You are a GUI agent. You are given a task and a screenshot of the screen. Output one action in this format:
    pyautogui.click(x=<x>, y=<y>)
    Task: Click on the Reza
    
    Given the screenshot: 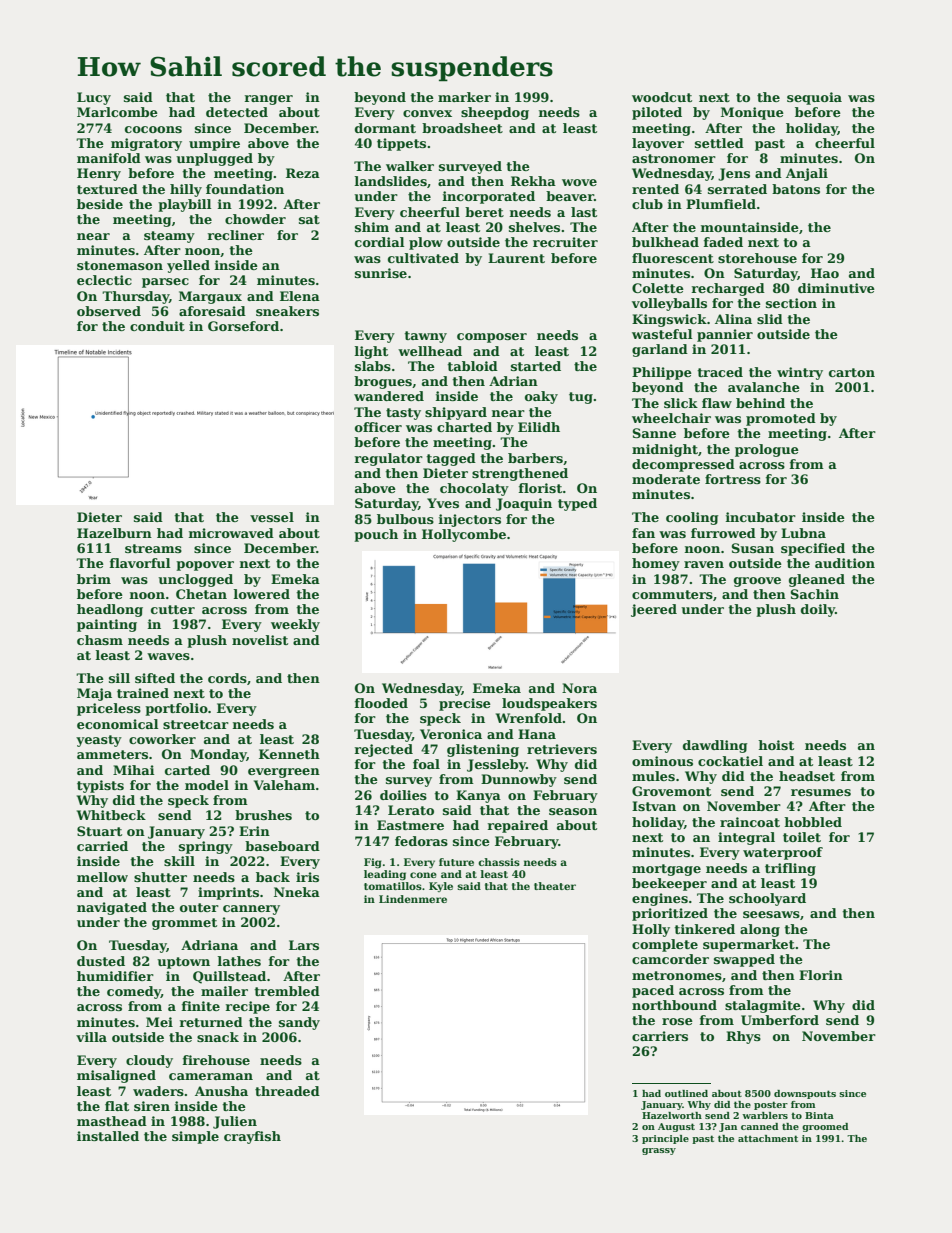 What is the action you would take?
    pyautogui.click(x=303, y=173)
